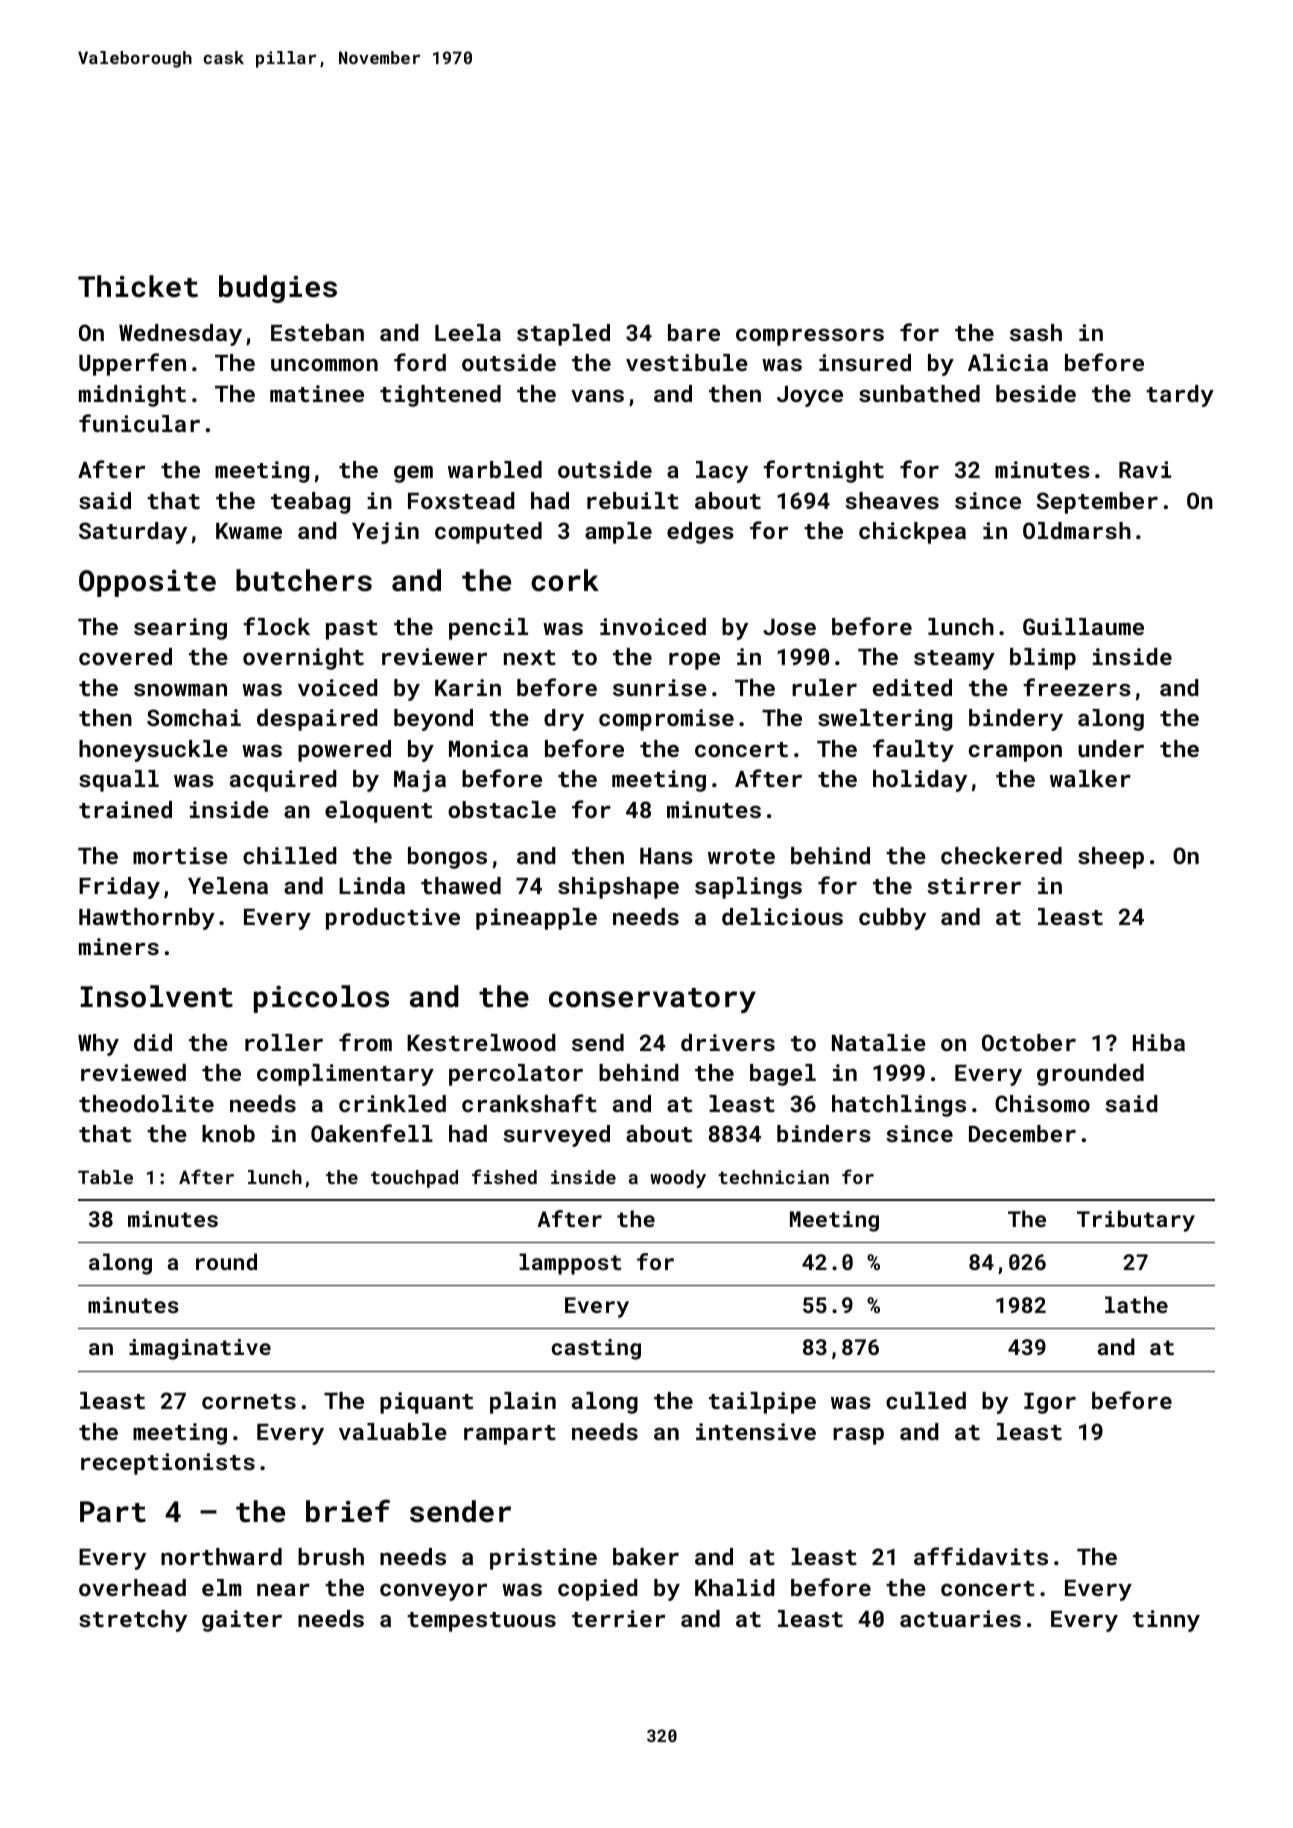 The image size is (1293, 1828). Describe the element at coordinates (393, 919) in the screenshot. I see `productive` at that location.
